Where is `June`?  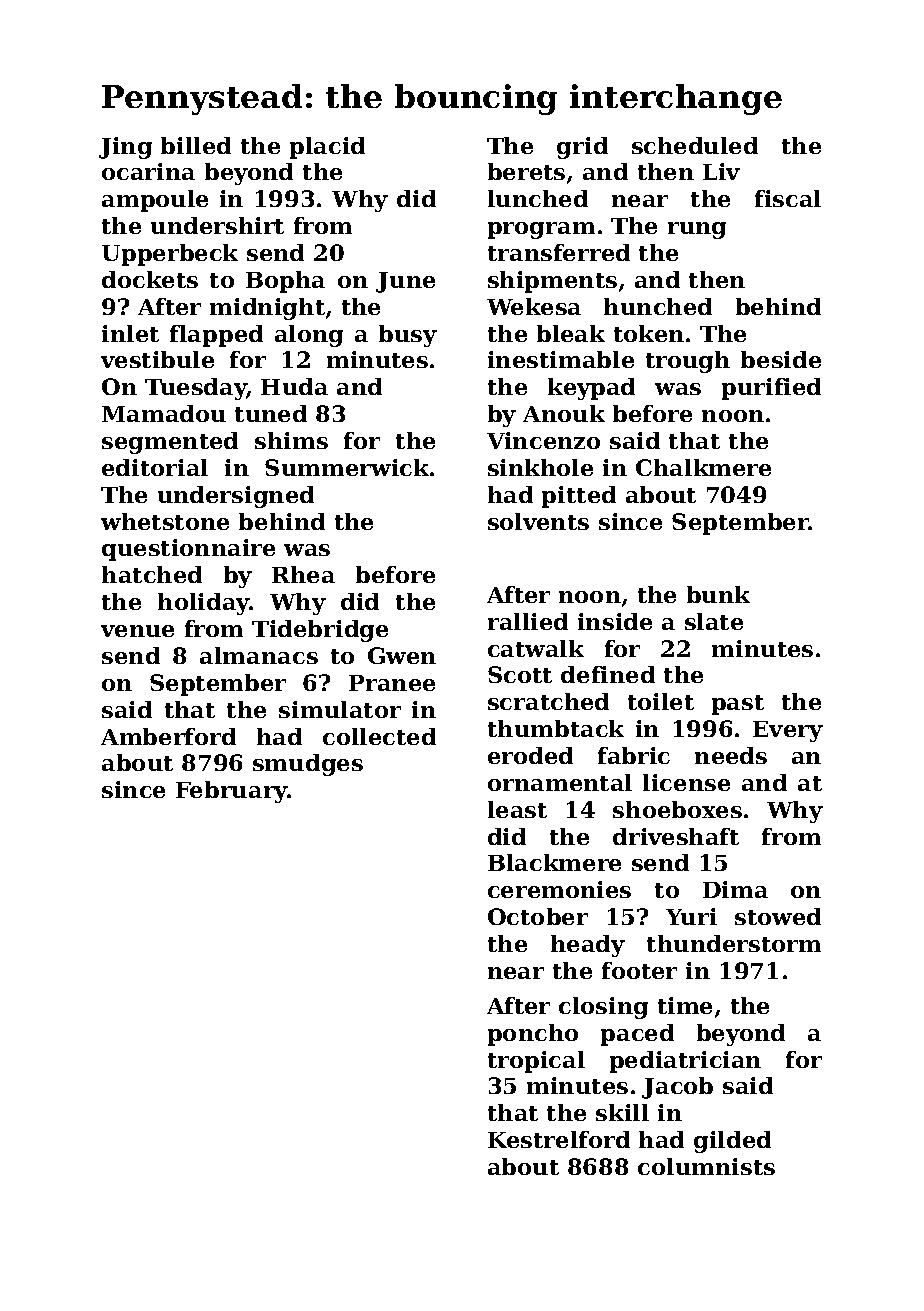 June is located at coordinates (405, 282).
